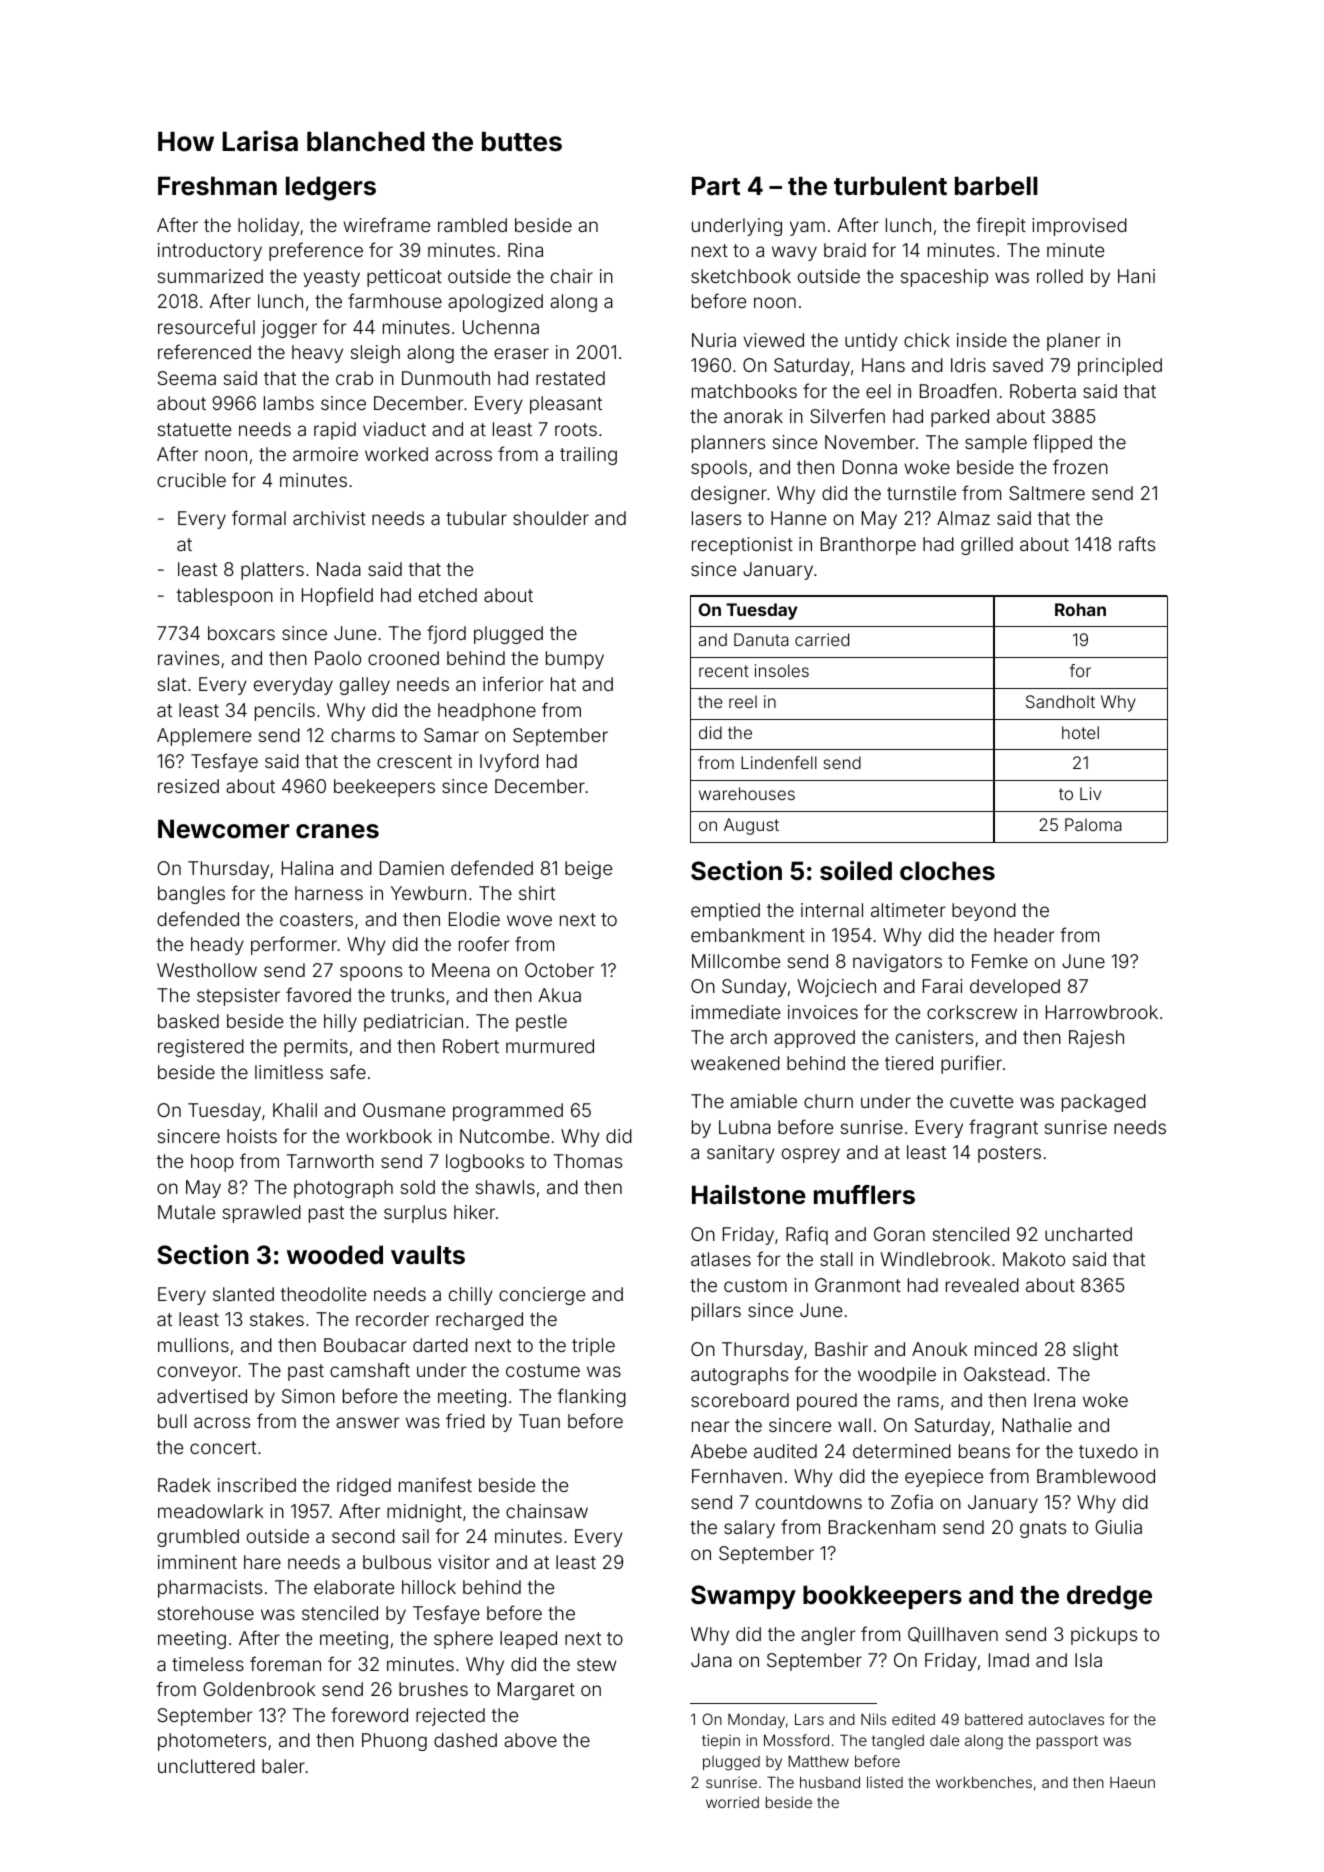 Image resolution: width=1324 pixels, height=1872 pixels. Describe the element at coordinates (198, 1538) in the screenshot. I see `grumbled` at that location.
